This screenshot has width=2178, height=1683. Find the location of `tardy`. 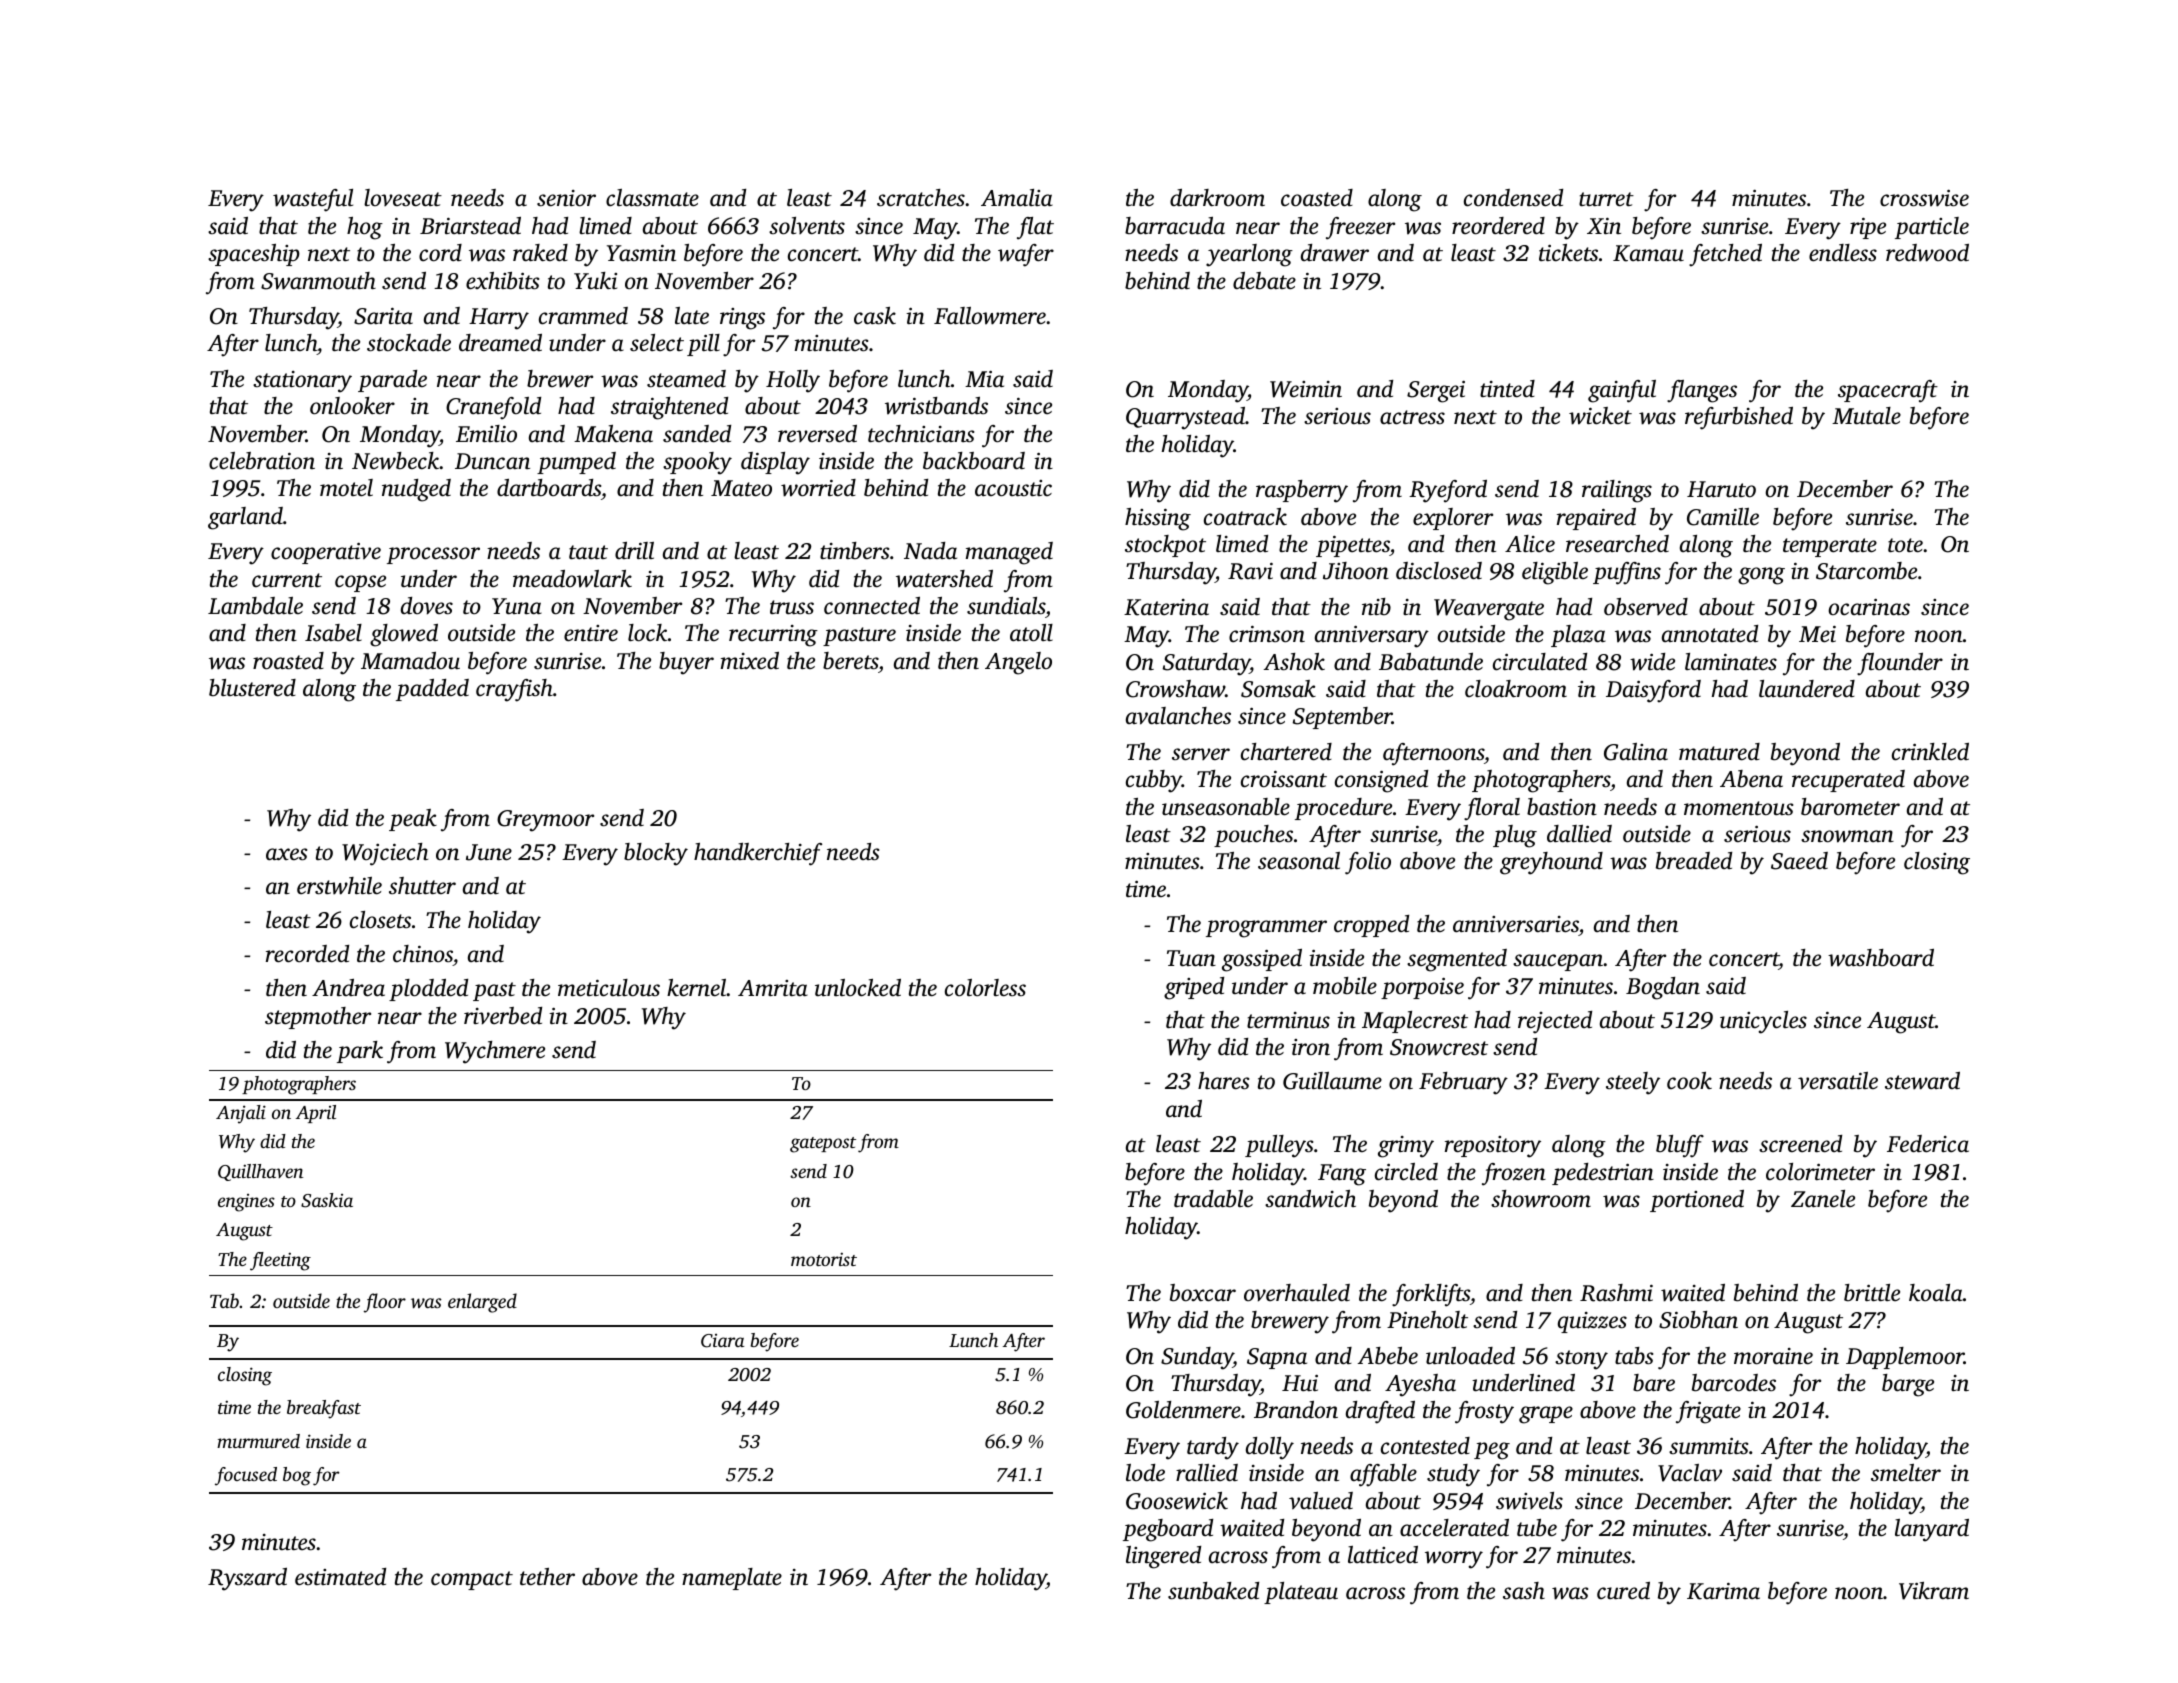

tardy is located at coordinates (1213, 1448).
